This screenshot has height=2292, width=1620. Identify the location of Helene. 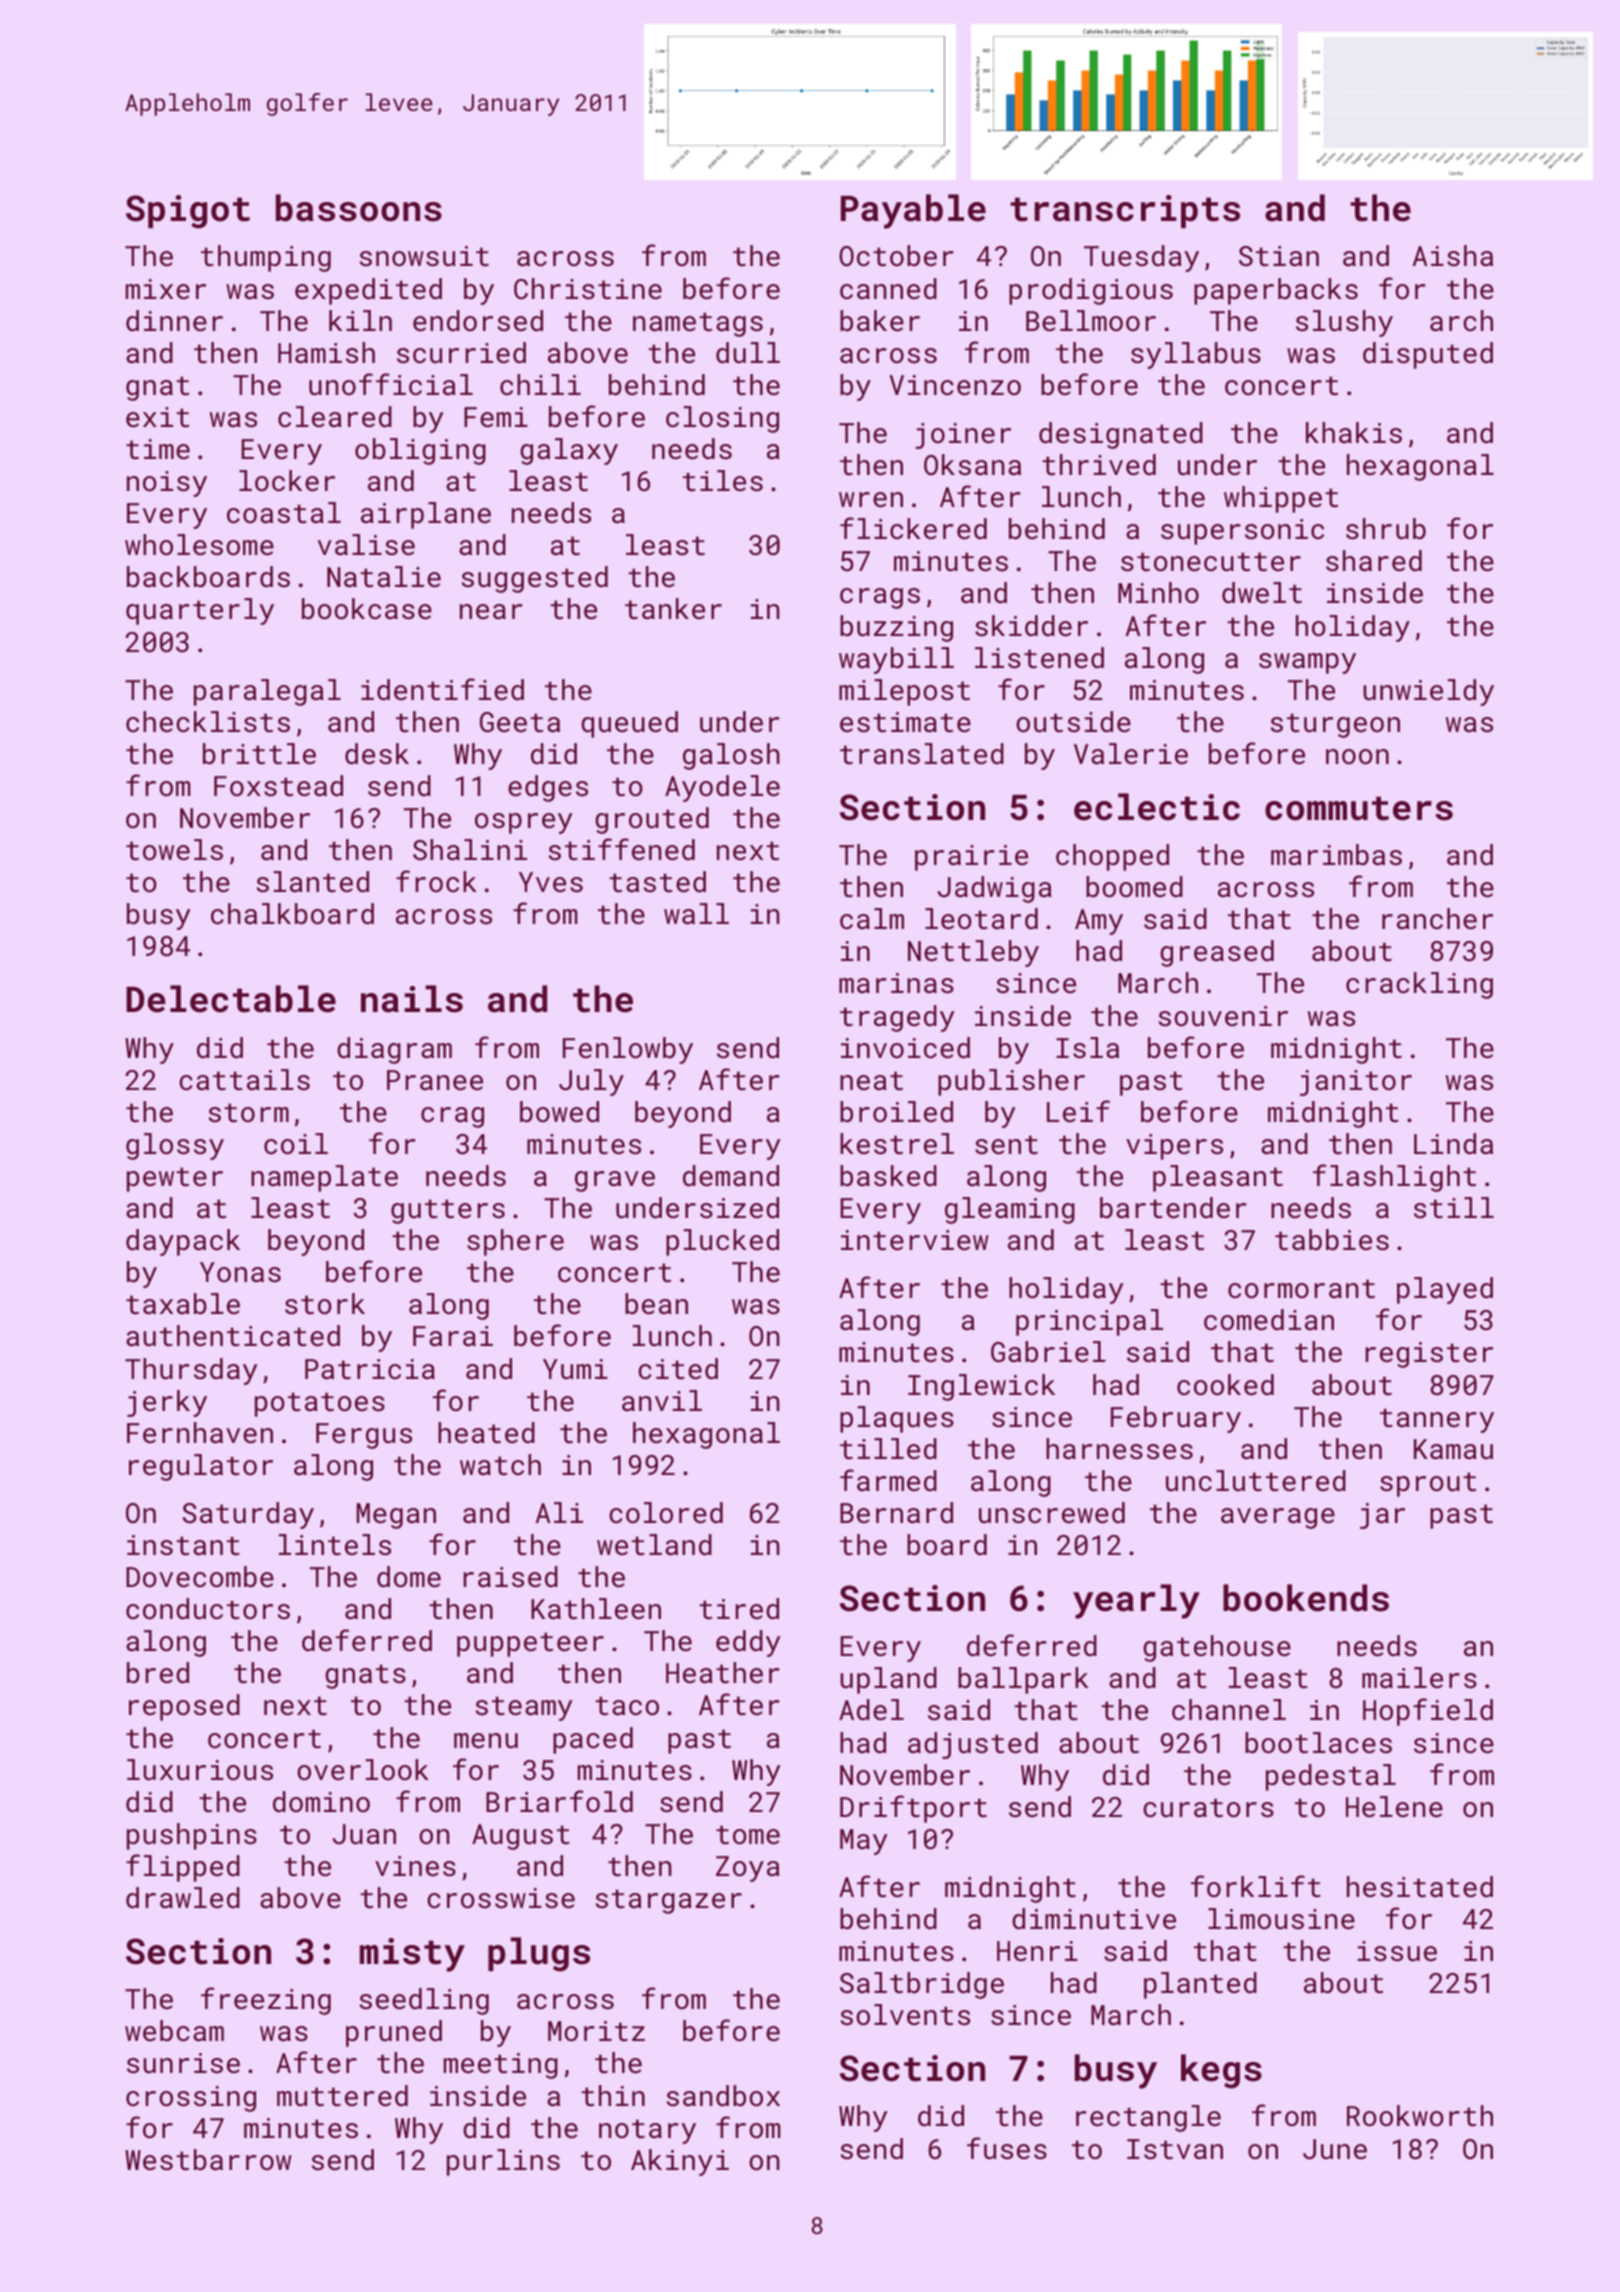
(1394, 1807).
